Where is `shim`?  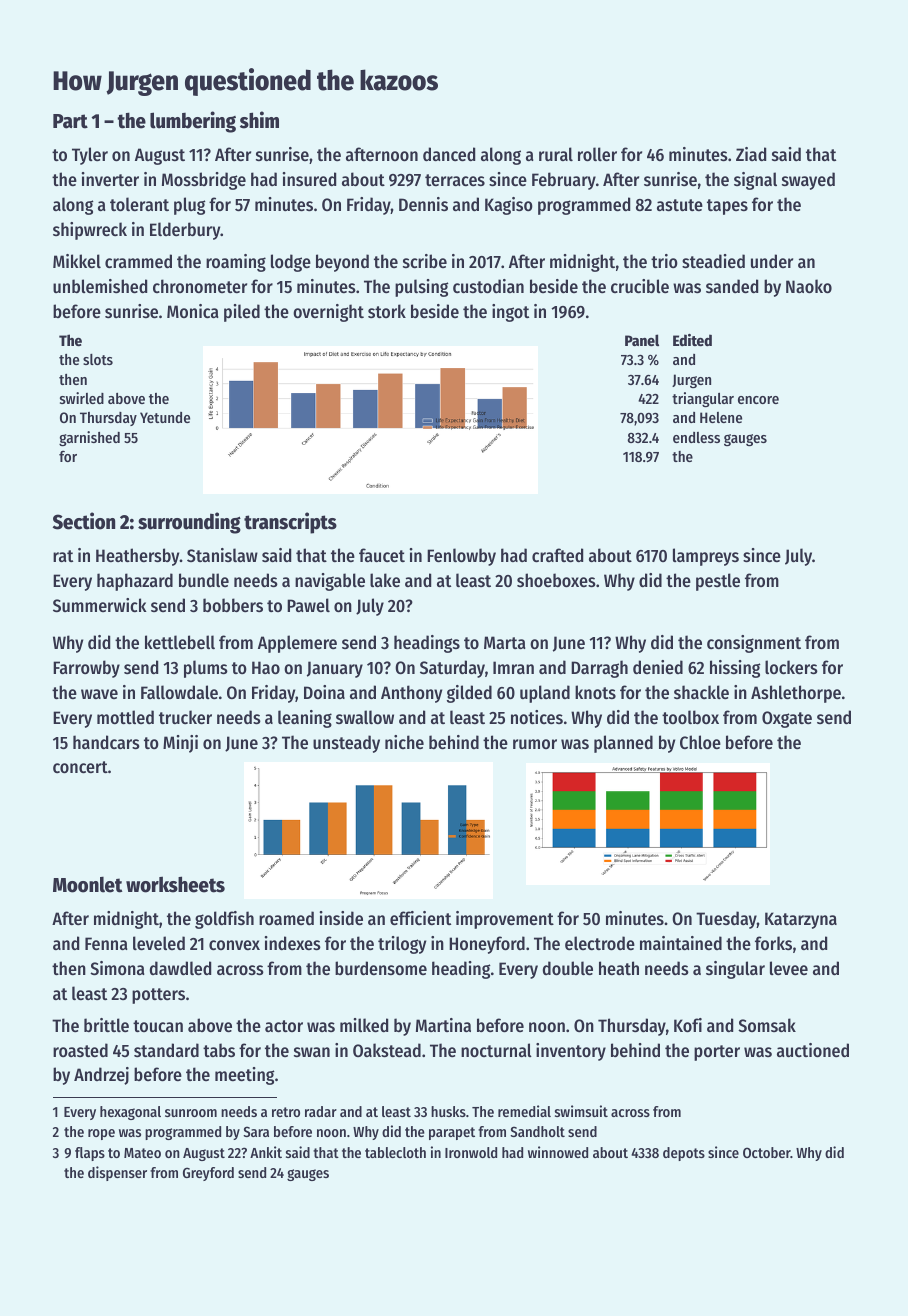 shim is located at coordinates (259, 120).
